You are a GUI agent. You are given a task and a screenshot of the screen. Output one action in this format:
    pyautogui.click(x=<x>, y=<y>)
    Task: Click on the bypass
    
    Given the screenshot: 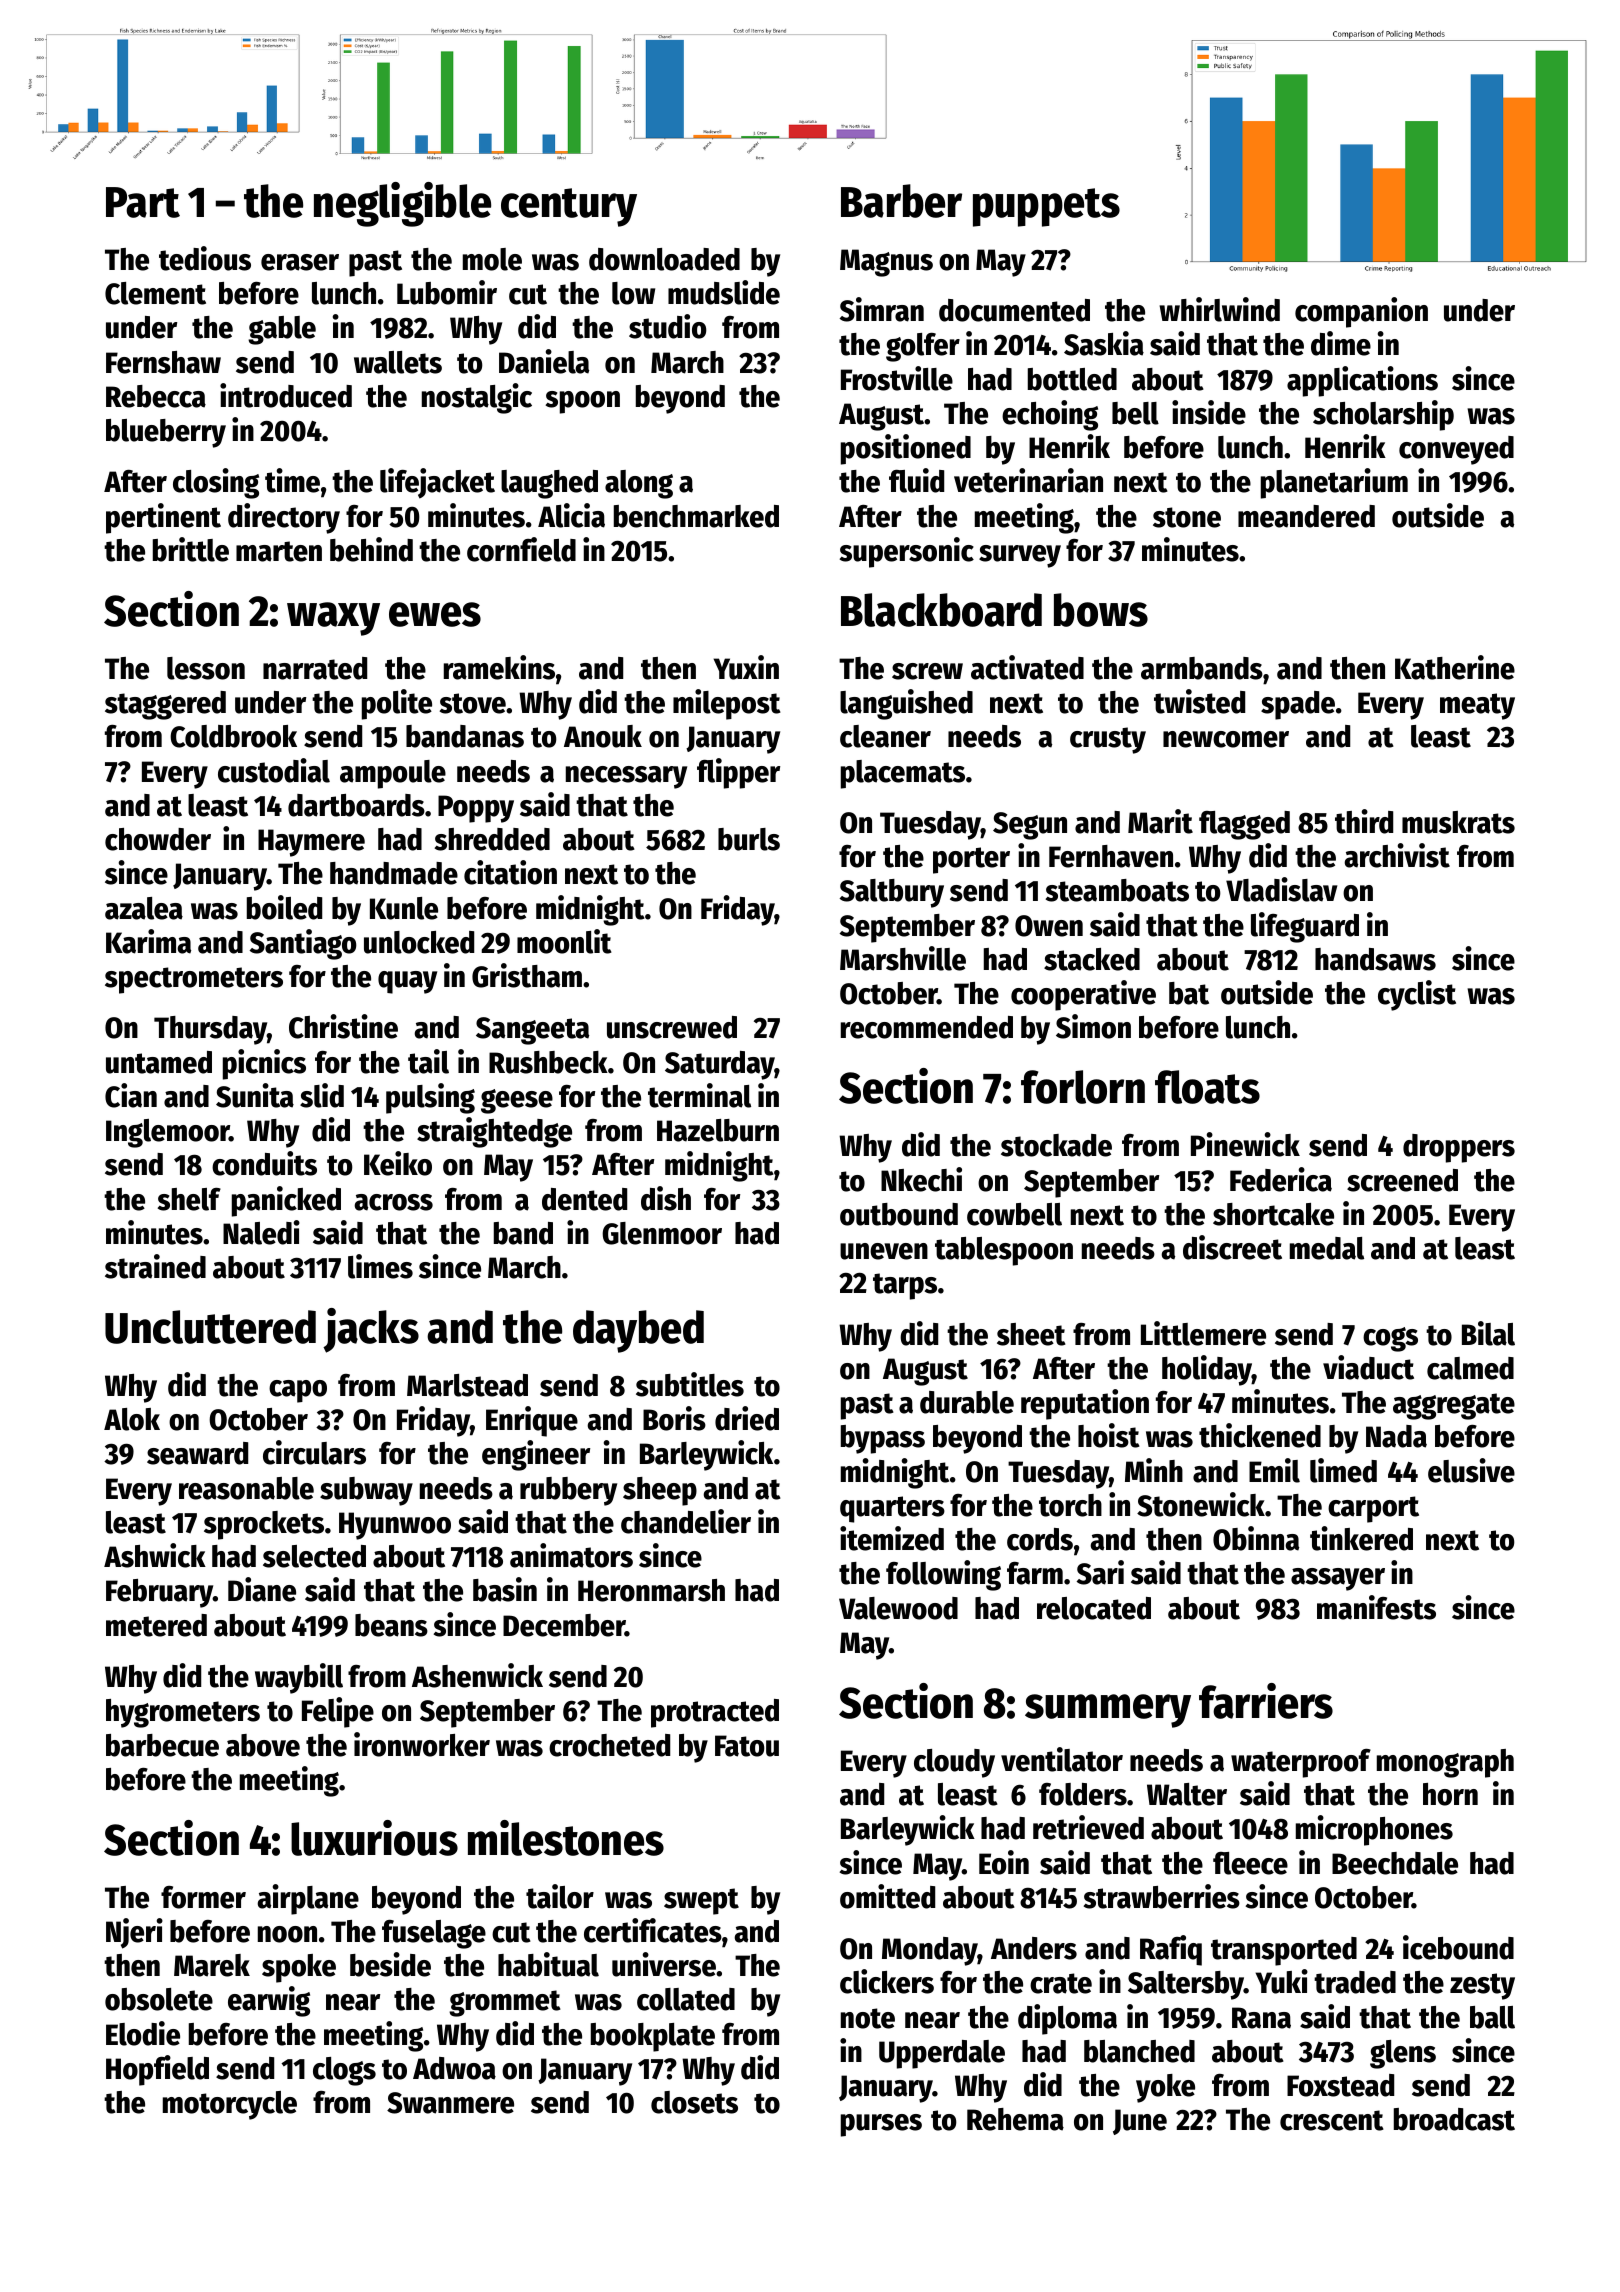 What is the action you would take?
    pyautogui.click(x=883, y=1439)
